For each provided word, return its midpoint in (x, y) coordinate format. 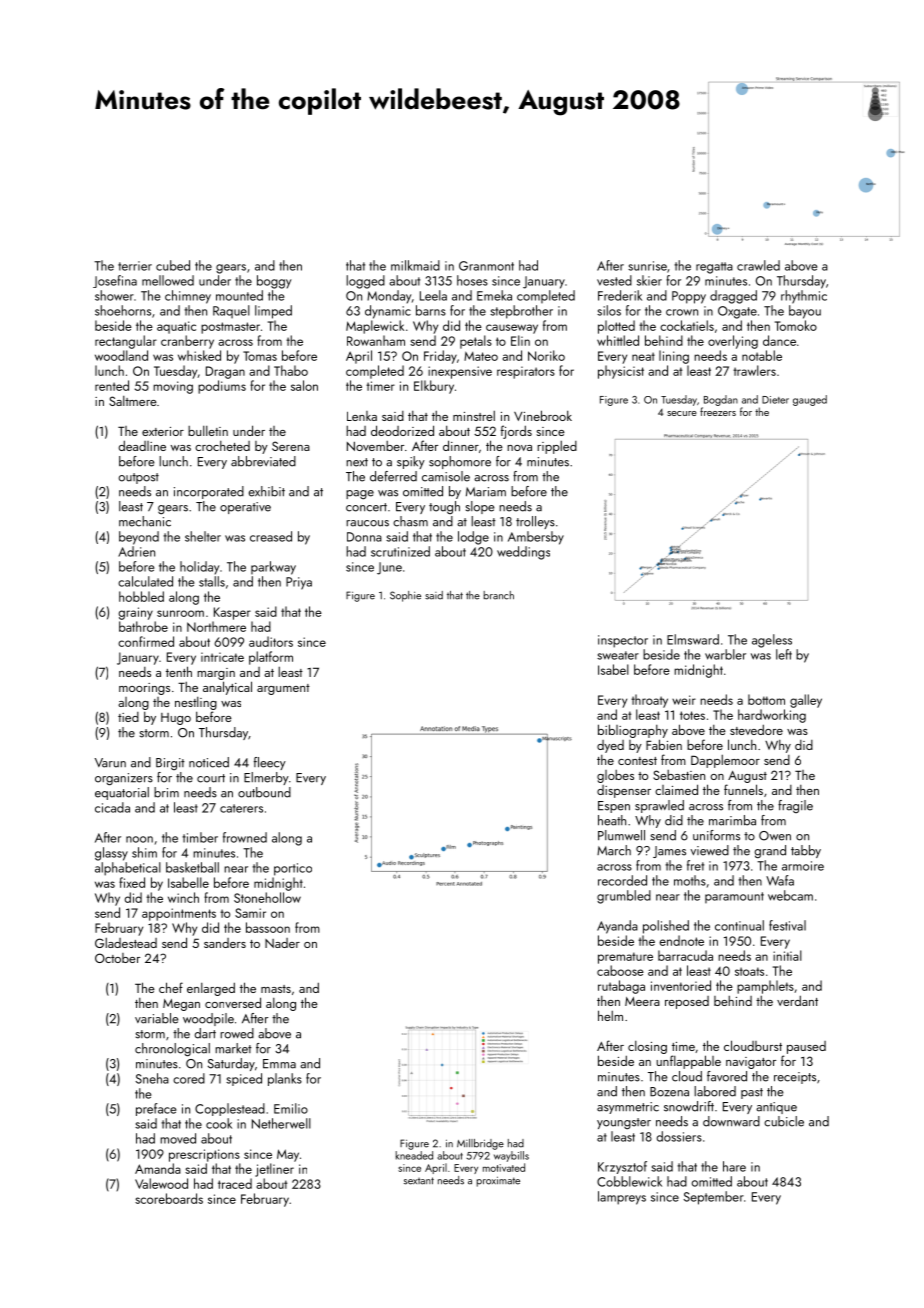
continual (739, 925)
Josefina (115, 281)
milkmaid (415, 265)
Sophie (405, 596)
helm (610, 1015)
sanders (225, 943)
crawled (758, 265)
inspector (623, 641)
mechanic (145, 521)
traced (235, 1183)
